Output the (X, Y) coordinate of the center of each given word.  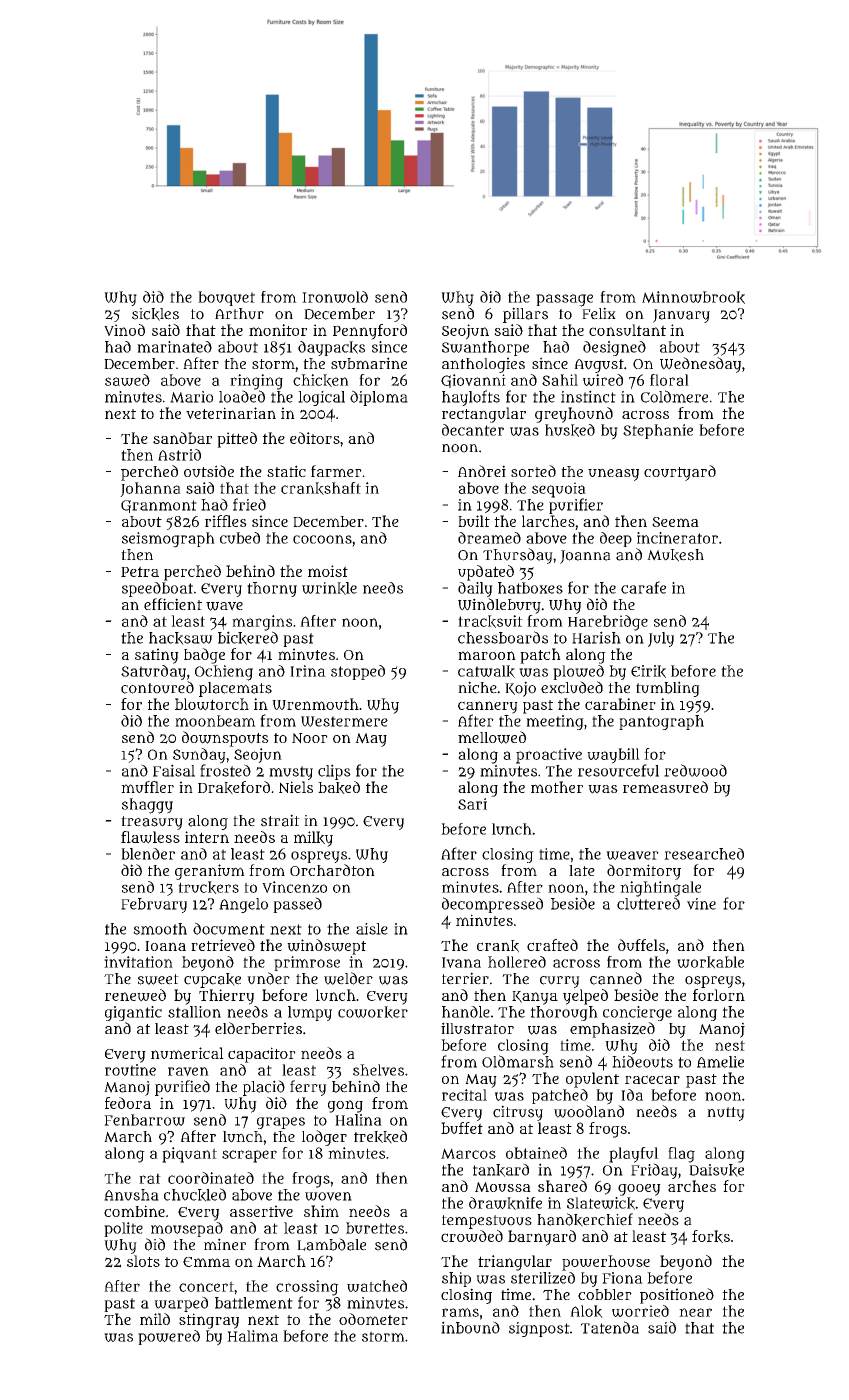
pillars (525, 315)
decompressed (492, 905)
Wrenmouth (315, 704)
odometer (373, 1319)
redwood (695, 770)
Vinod (124, 330)
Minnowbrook (693, 297)
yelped (585, 997)
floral (669, 380)
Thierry (226, 997)
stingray (209, 1321)
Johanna (150, 489)
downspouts (225, 739)
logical (321, 398)
